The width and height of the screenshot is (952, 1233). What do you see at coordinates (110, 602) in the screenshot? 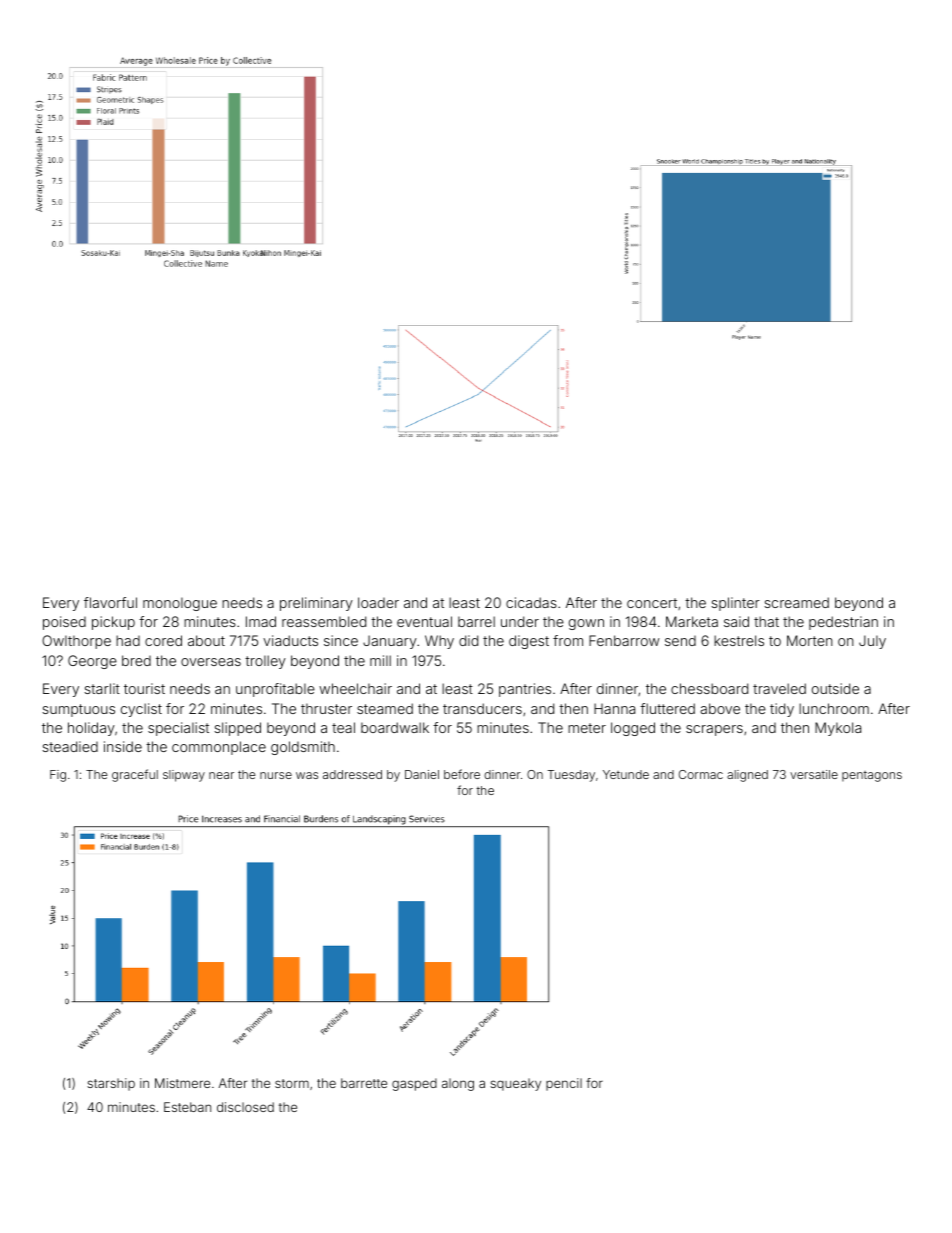
I see `flavorful` at bounding box center [110, 602].
